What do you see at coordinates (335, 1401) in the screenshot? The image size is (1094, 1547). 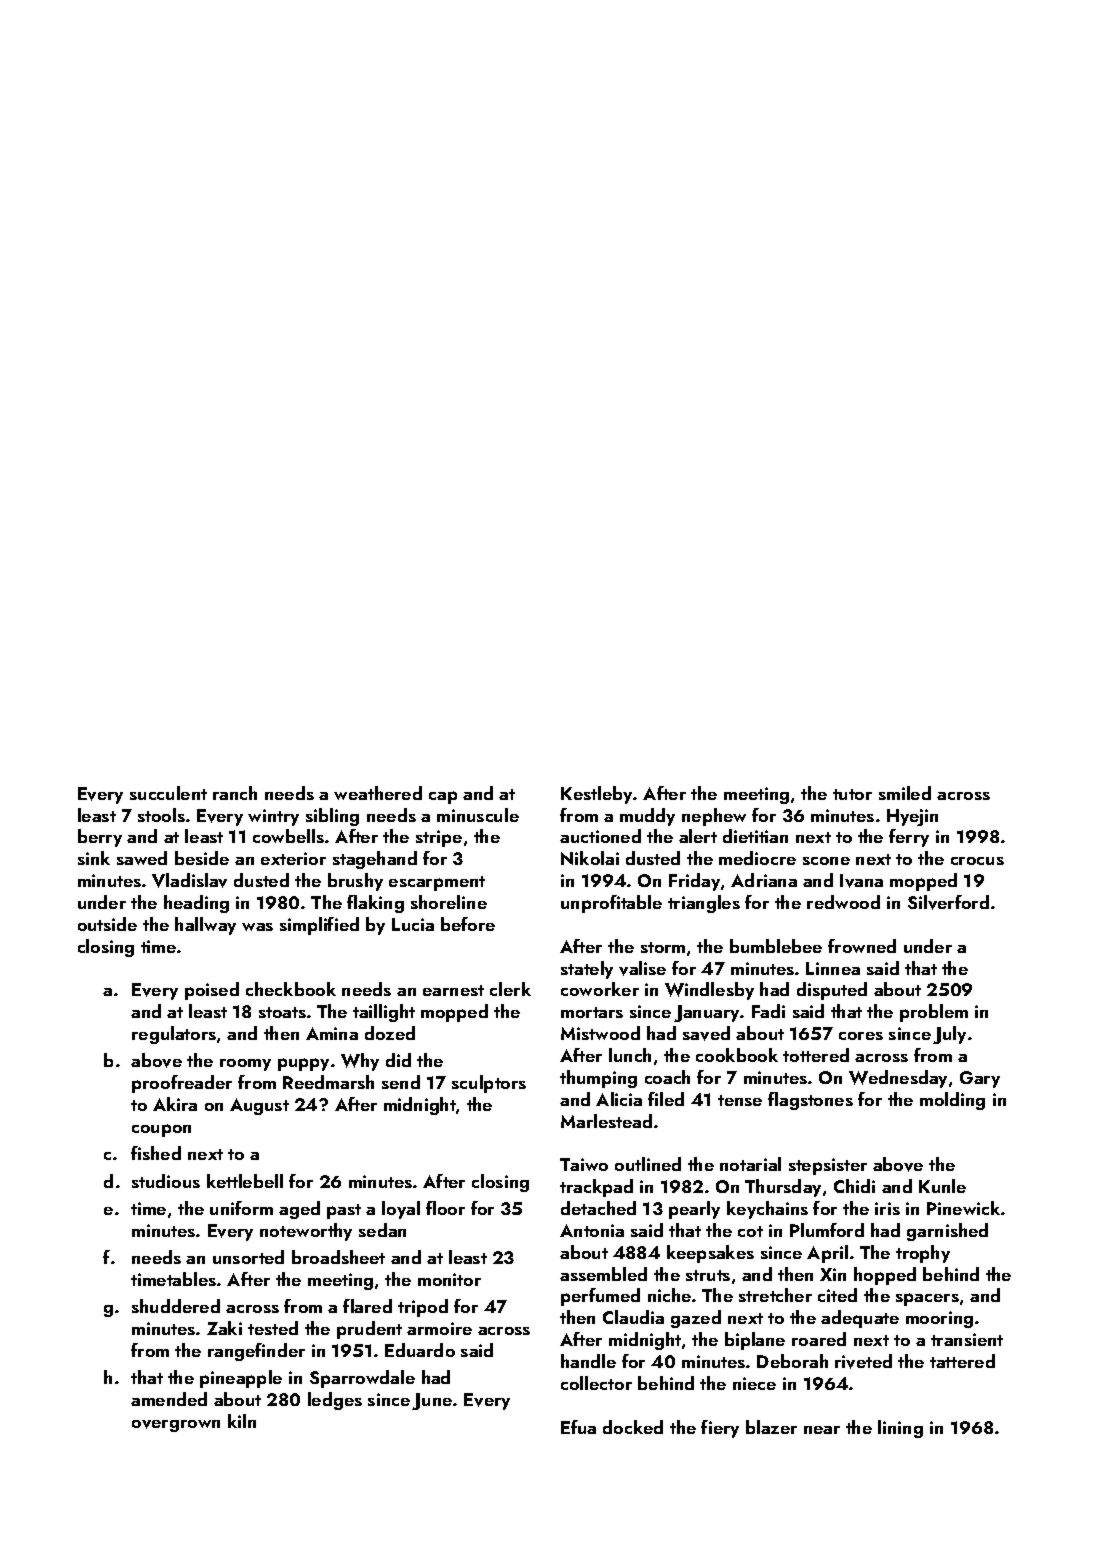 I see `ledges` at bounding box center [335, 1401].
